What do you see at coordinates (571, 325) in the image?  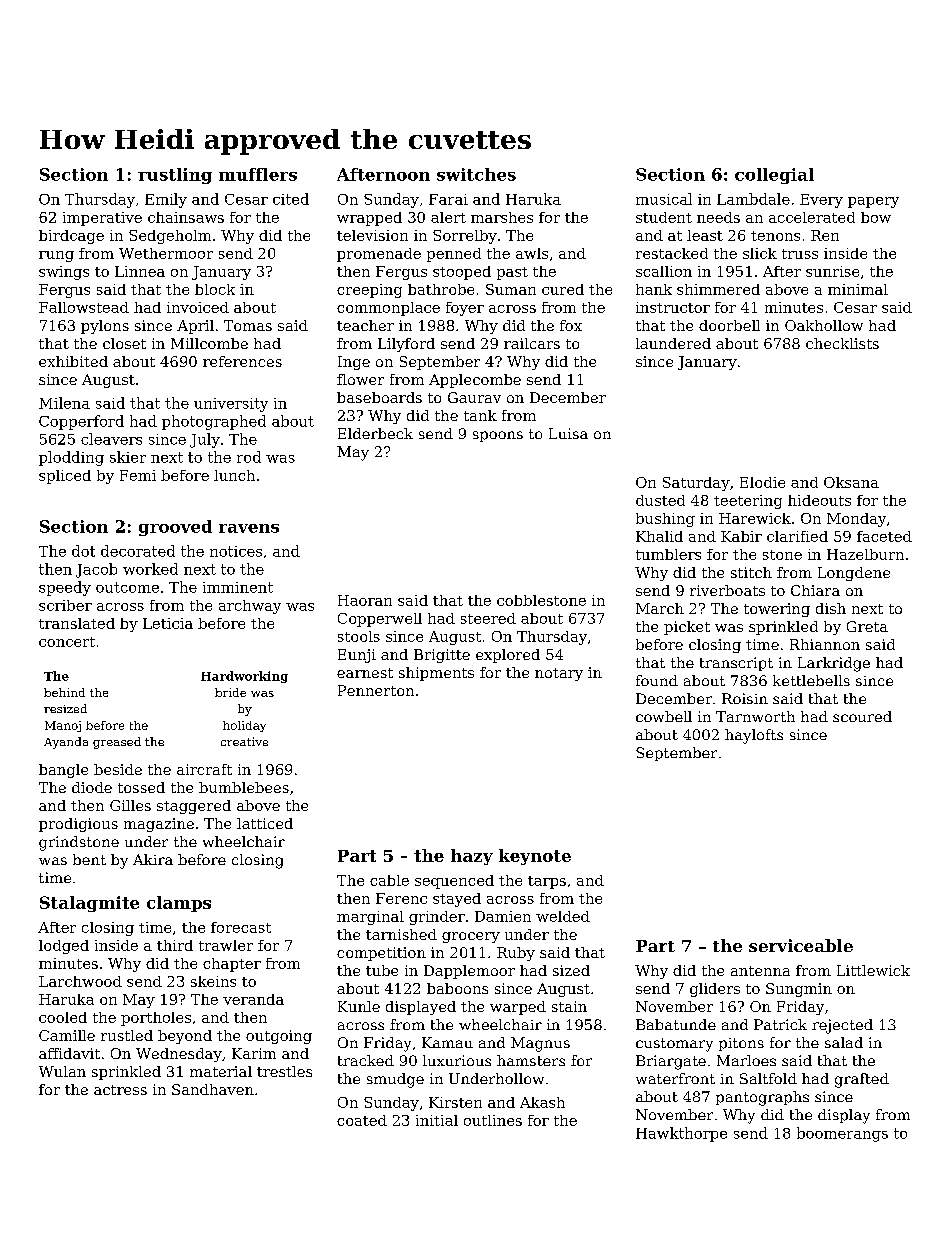 I see `fox` at bounding box center [571, 325].
